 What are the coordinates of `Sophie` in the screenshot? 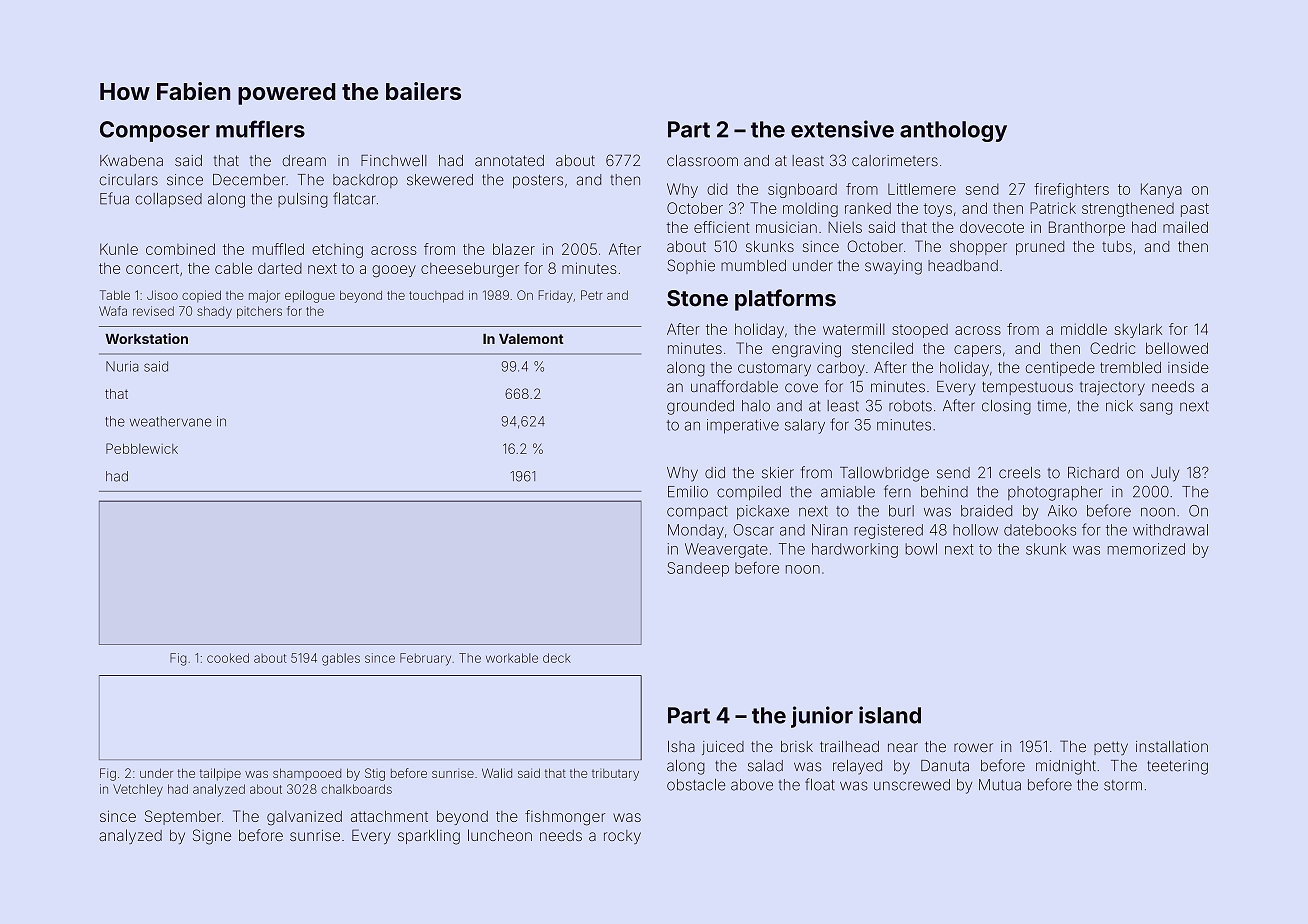 It's located at (691, 266).
